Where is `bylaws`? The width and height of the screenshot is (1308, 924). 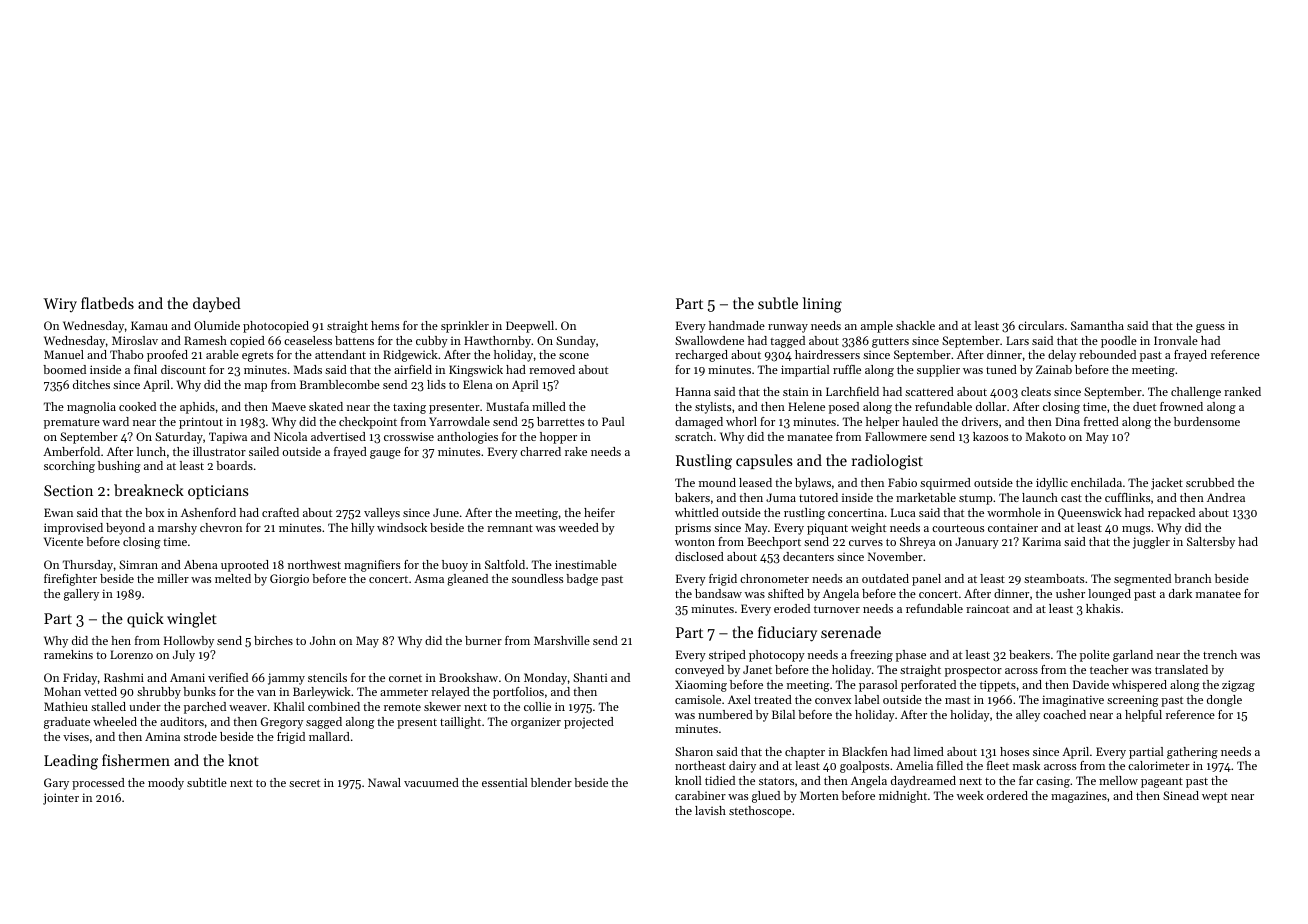
bylaws is located at coordinates (813, 484).
